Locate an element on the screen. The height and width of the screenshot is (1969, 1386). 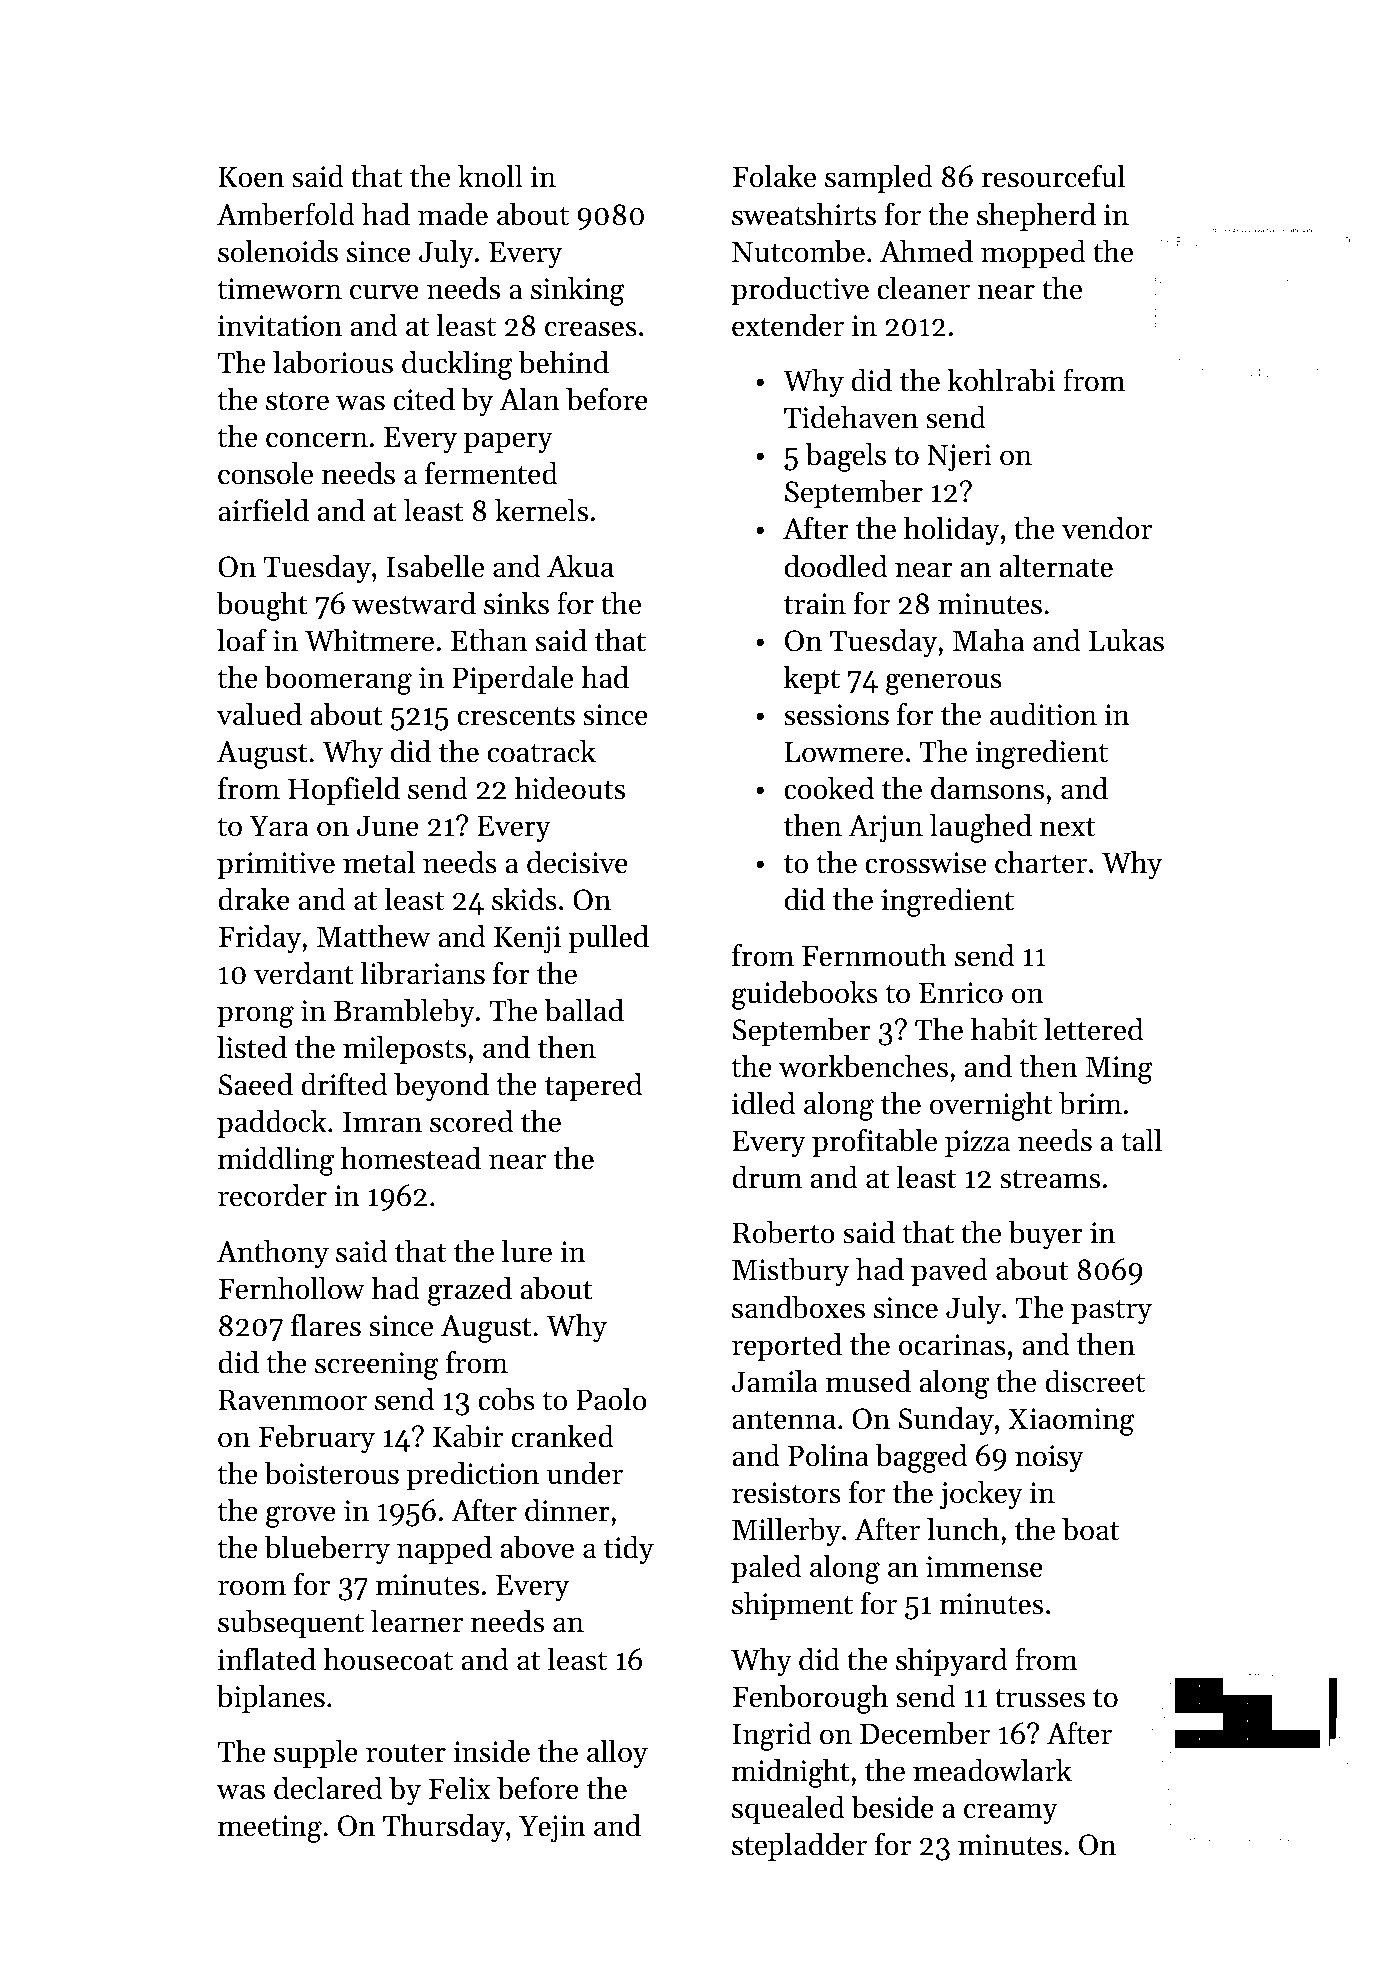
lettered is located at coordinates (1093, 1029).
